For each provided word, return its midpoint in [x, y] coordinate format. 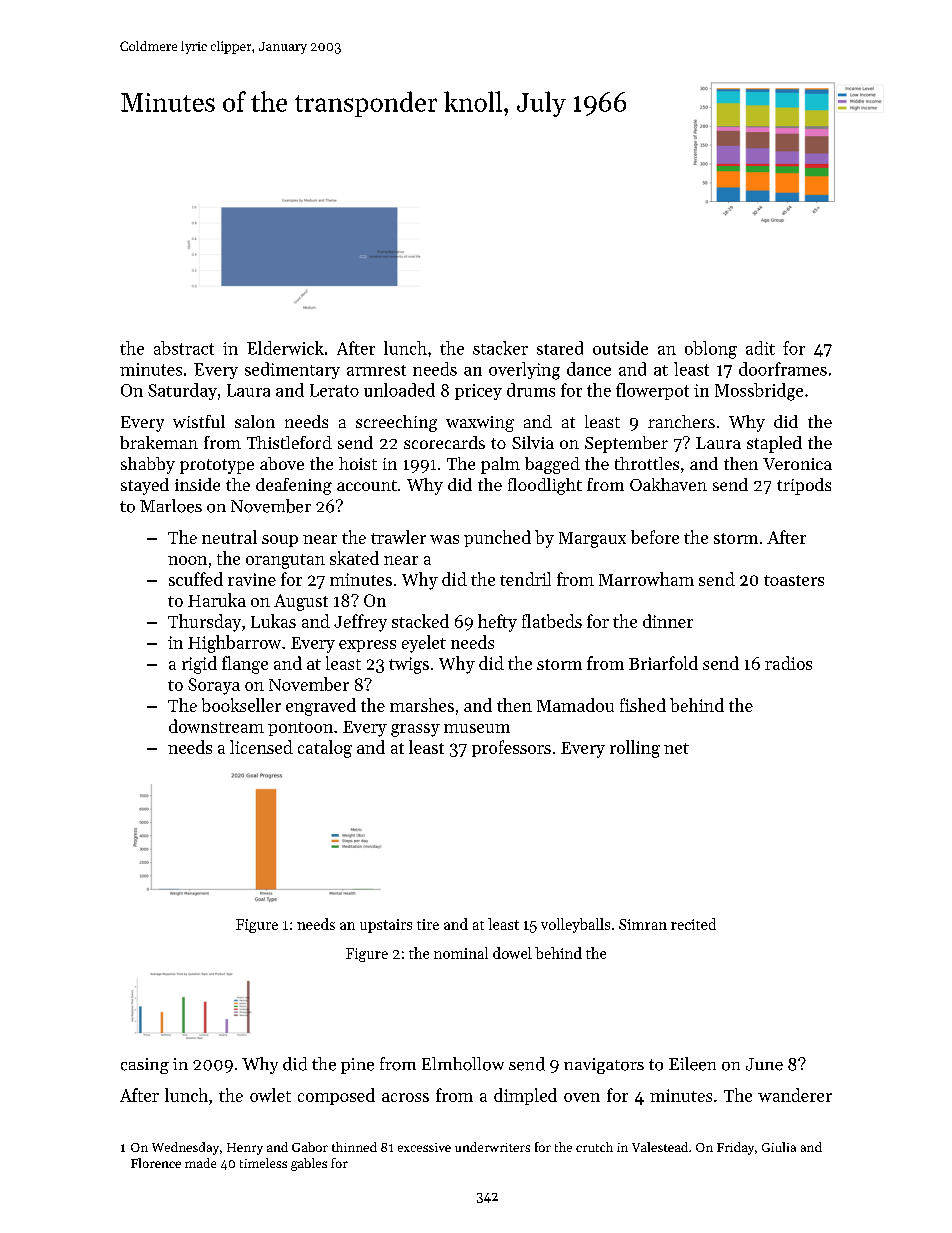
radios [788, 663]
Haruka [217, 600]
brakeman [159, 442]
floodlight [545, 486]
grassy [415, 730]
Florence [156, 1163]
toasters [794, 580]
